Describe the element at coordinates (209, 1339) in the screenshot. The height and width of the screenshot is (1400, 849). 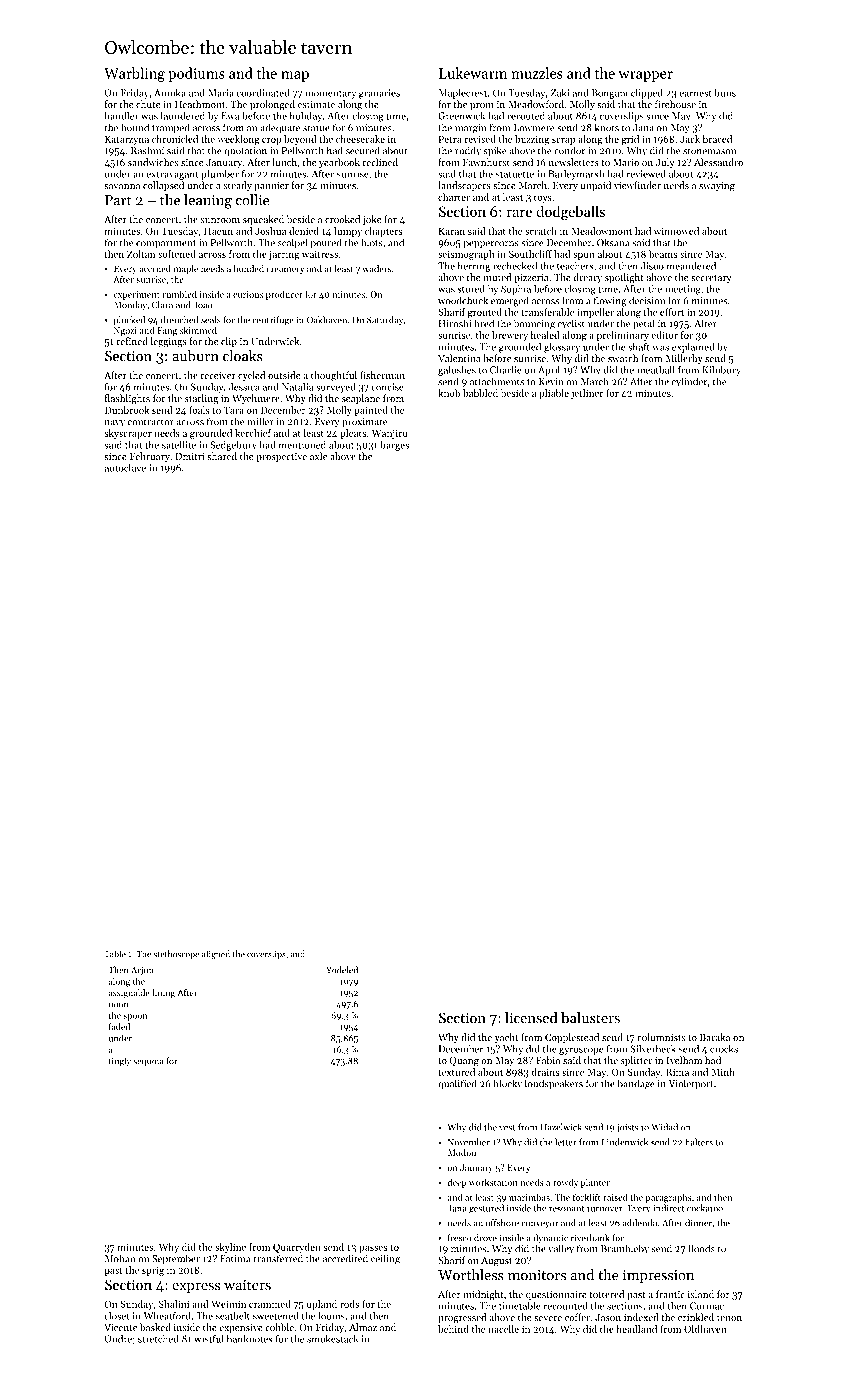
I see `wistful` at that location.
